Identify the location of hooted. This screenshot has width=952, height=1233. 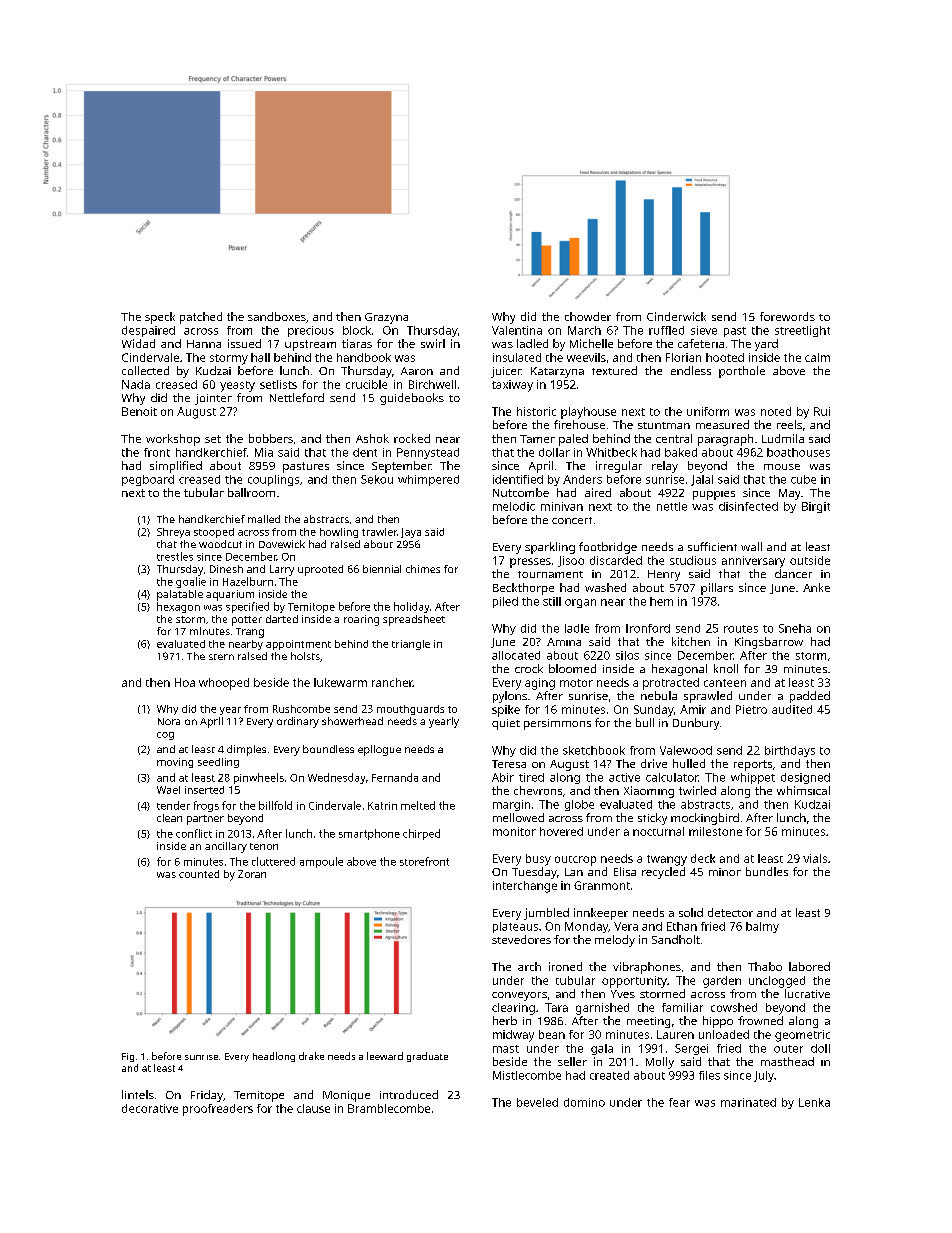
(725, 357).
